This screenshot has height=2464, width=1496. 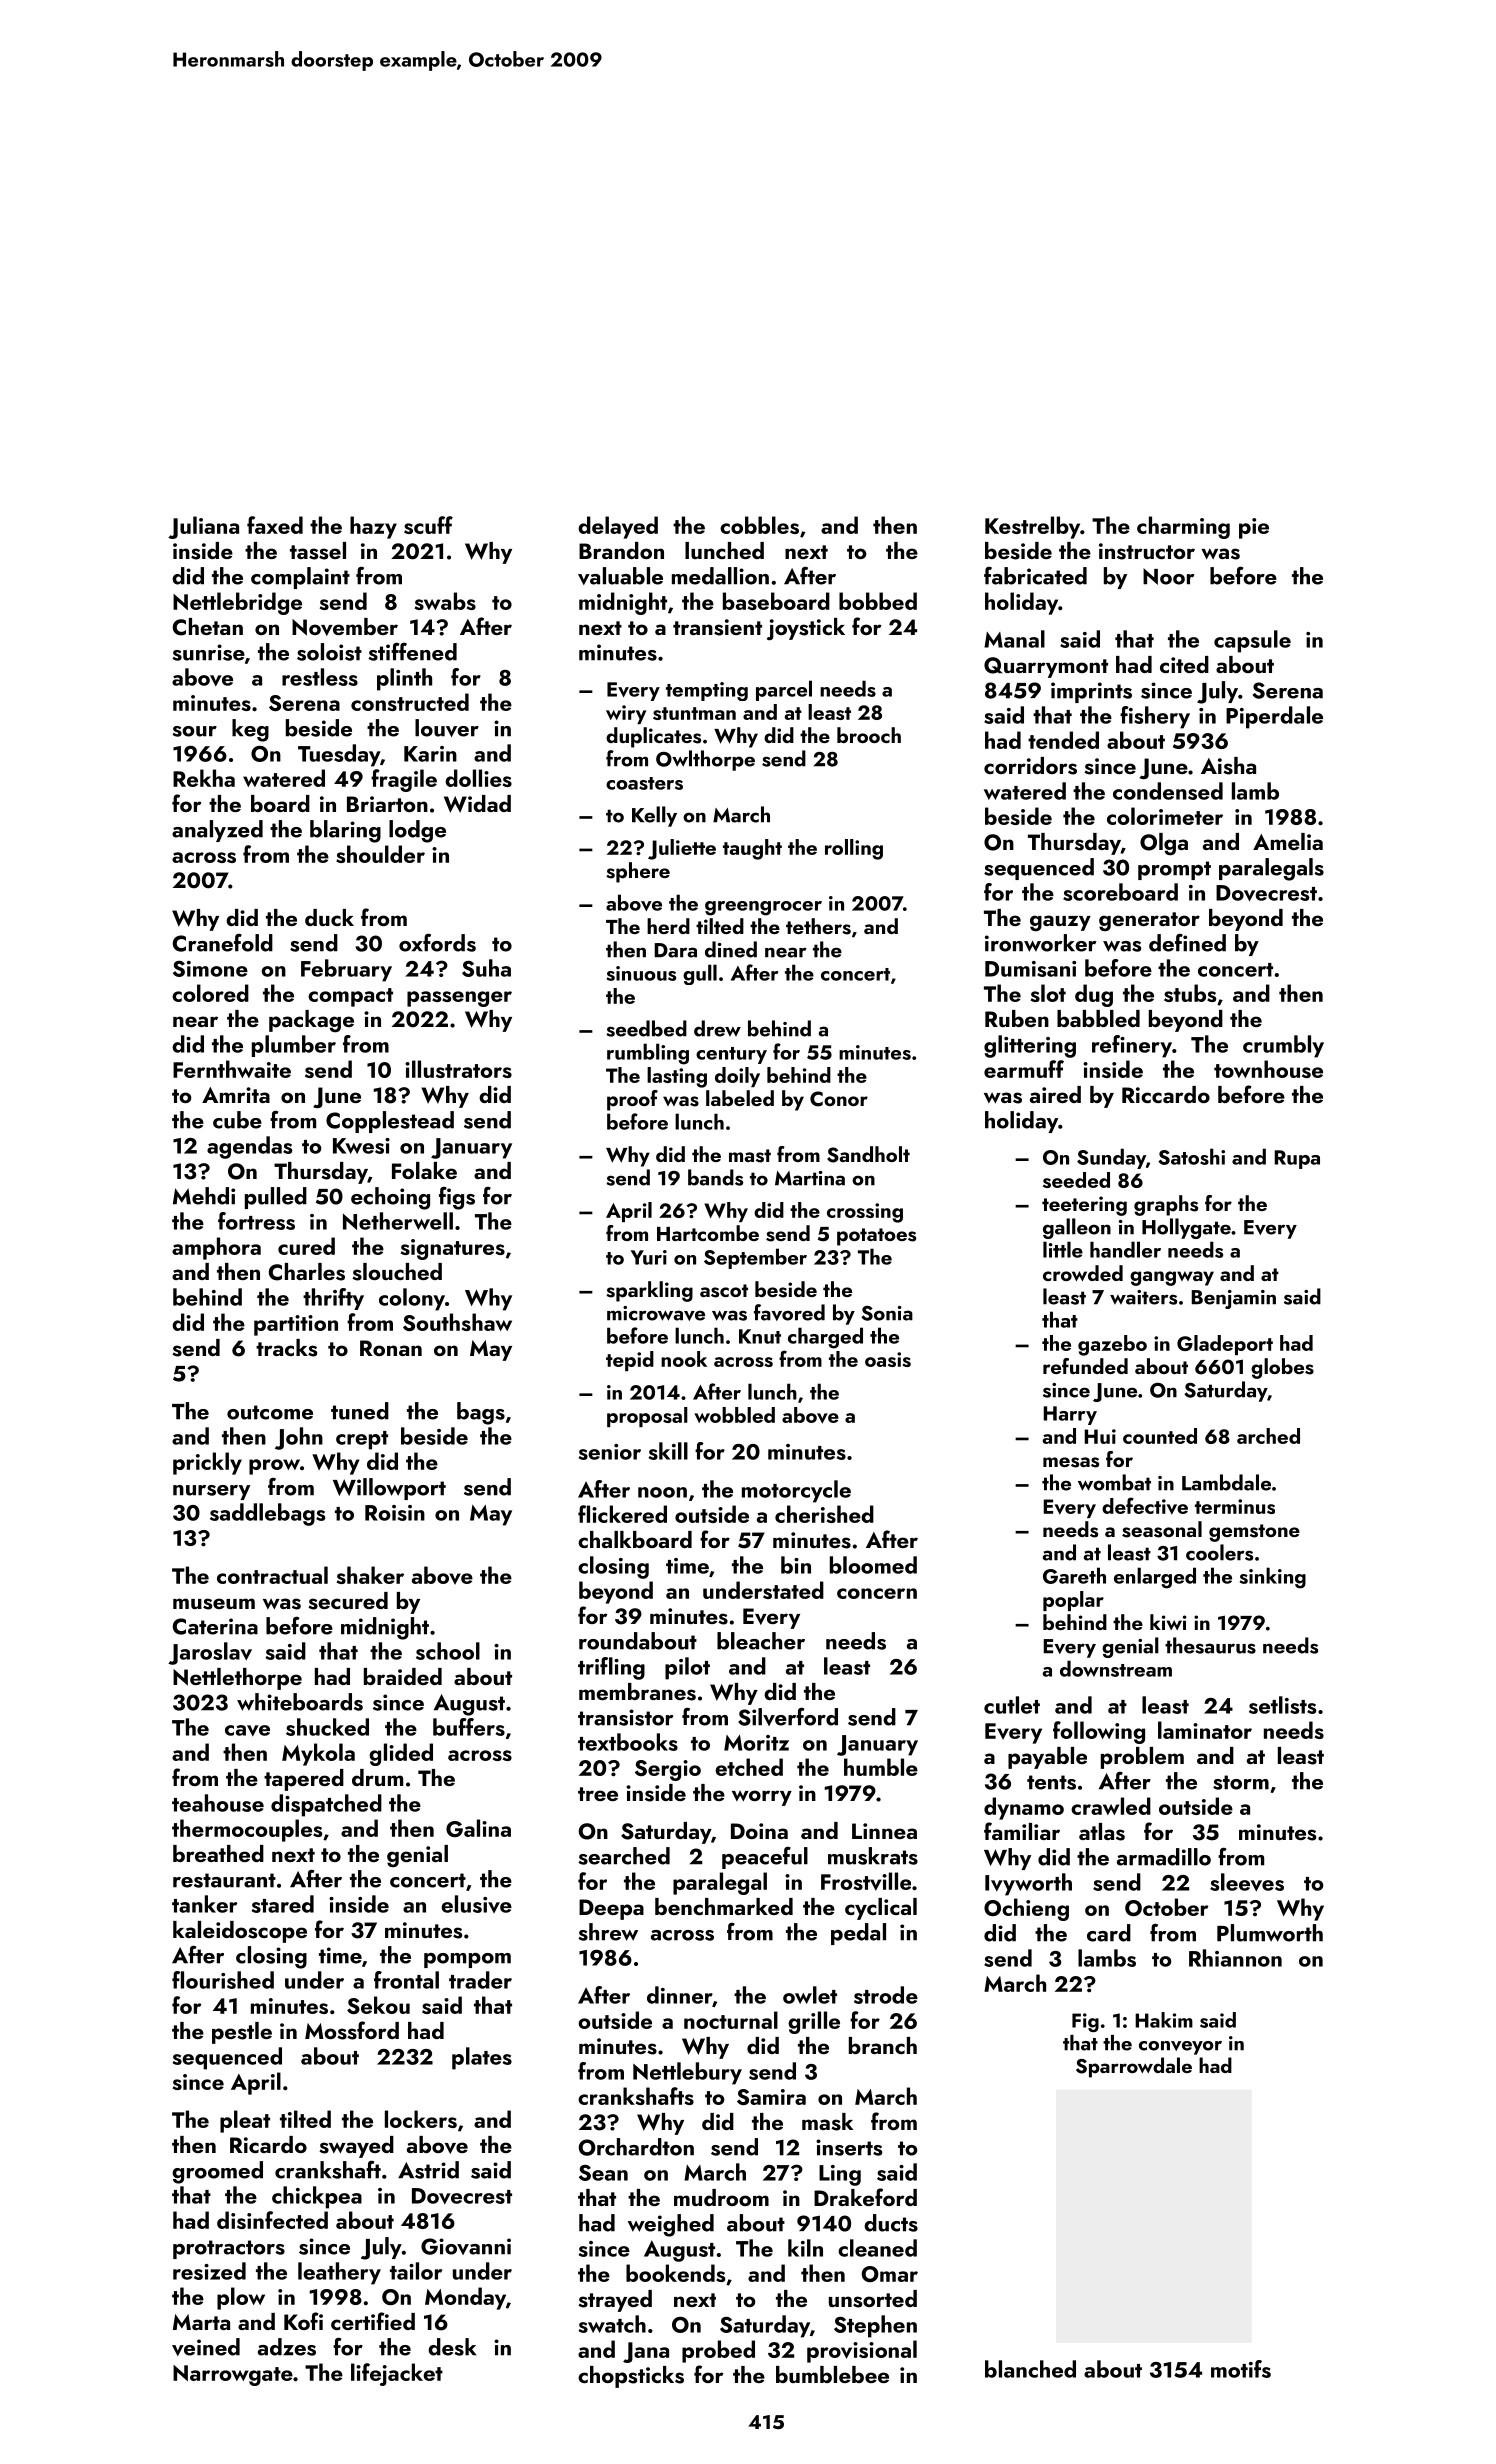 I want to click on sphere, so click(x=638, y=872).
